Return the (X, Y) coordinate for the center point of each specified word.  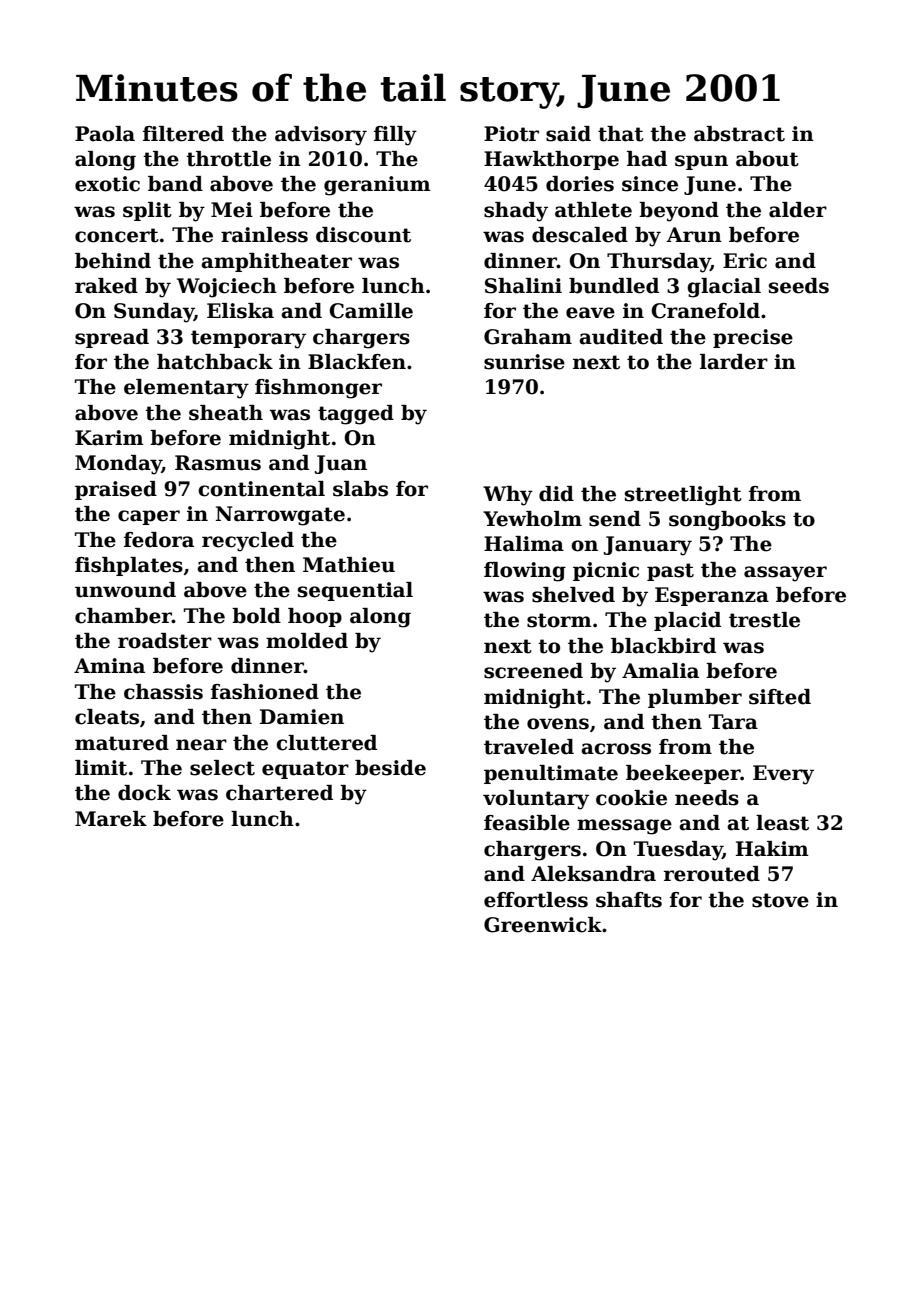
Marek (111, 819)
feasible (527, 823)
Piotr (511, 134)
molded (307, 641)
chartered (279, 793)
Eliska (240, 311)
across (616, 749)
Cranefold (705, 311)
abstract (739, 134)
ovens (558, 724)
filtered (183, 134)
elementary (186, 389)
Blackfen (357, 362)
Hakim (772, 849)
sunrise (524, 362)
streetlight (683, 496)
